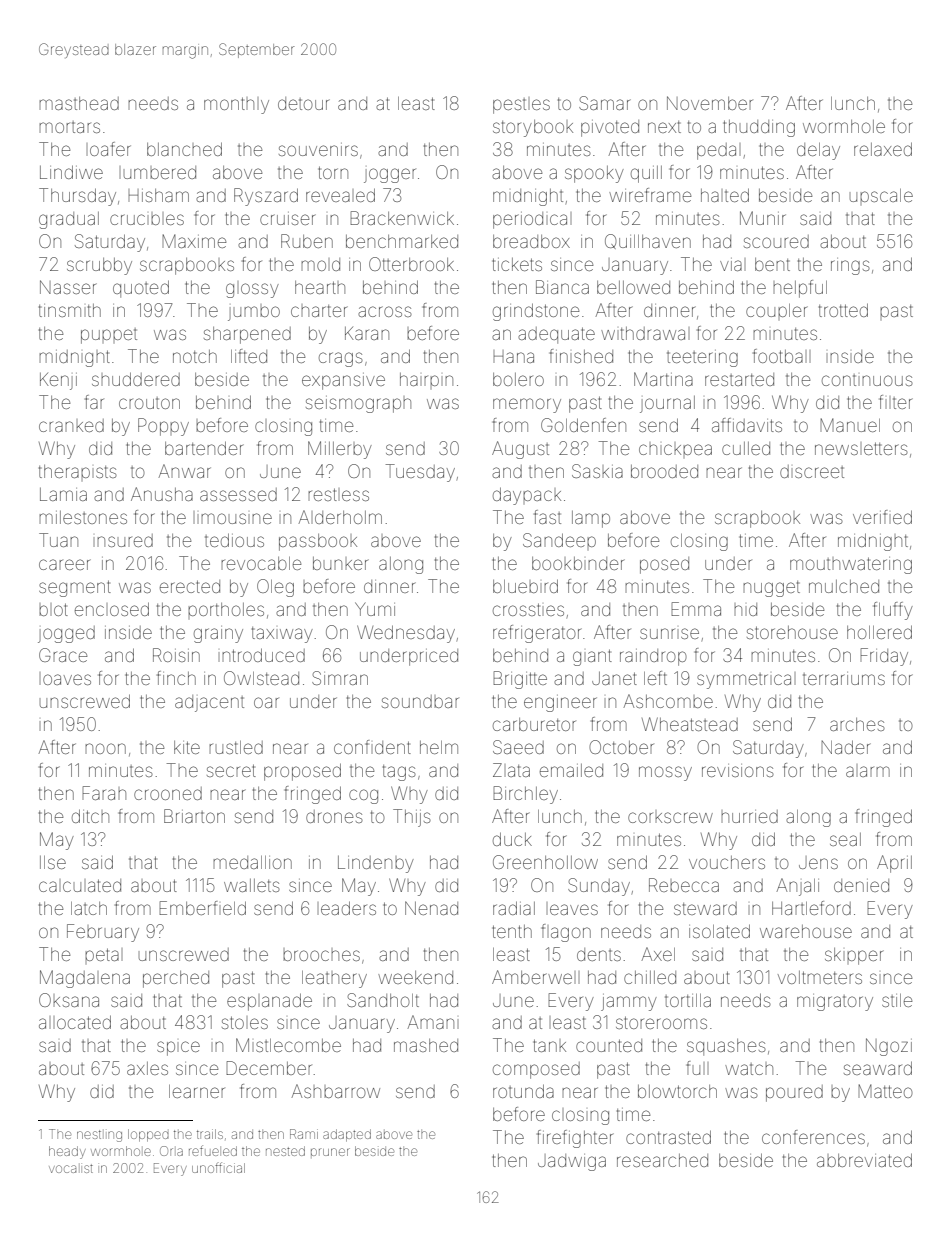 The image size is (952, 1233). I want to click on abbreviated, so click(864, 1160).
